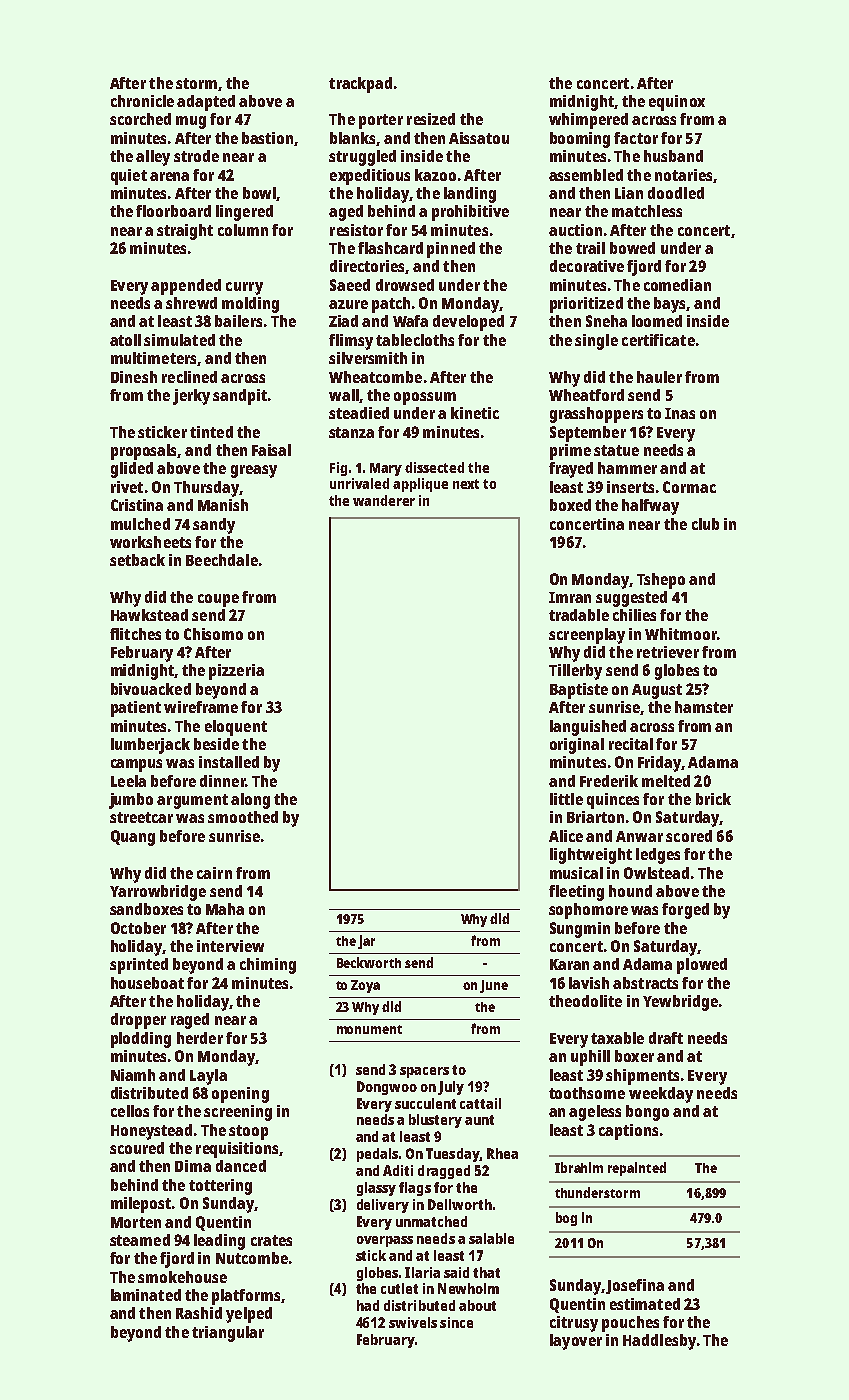 The height and width of the image is (1400, 849). Describe the element at coordinates (133, 838) in the image. I see `Quang` at that location.
